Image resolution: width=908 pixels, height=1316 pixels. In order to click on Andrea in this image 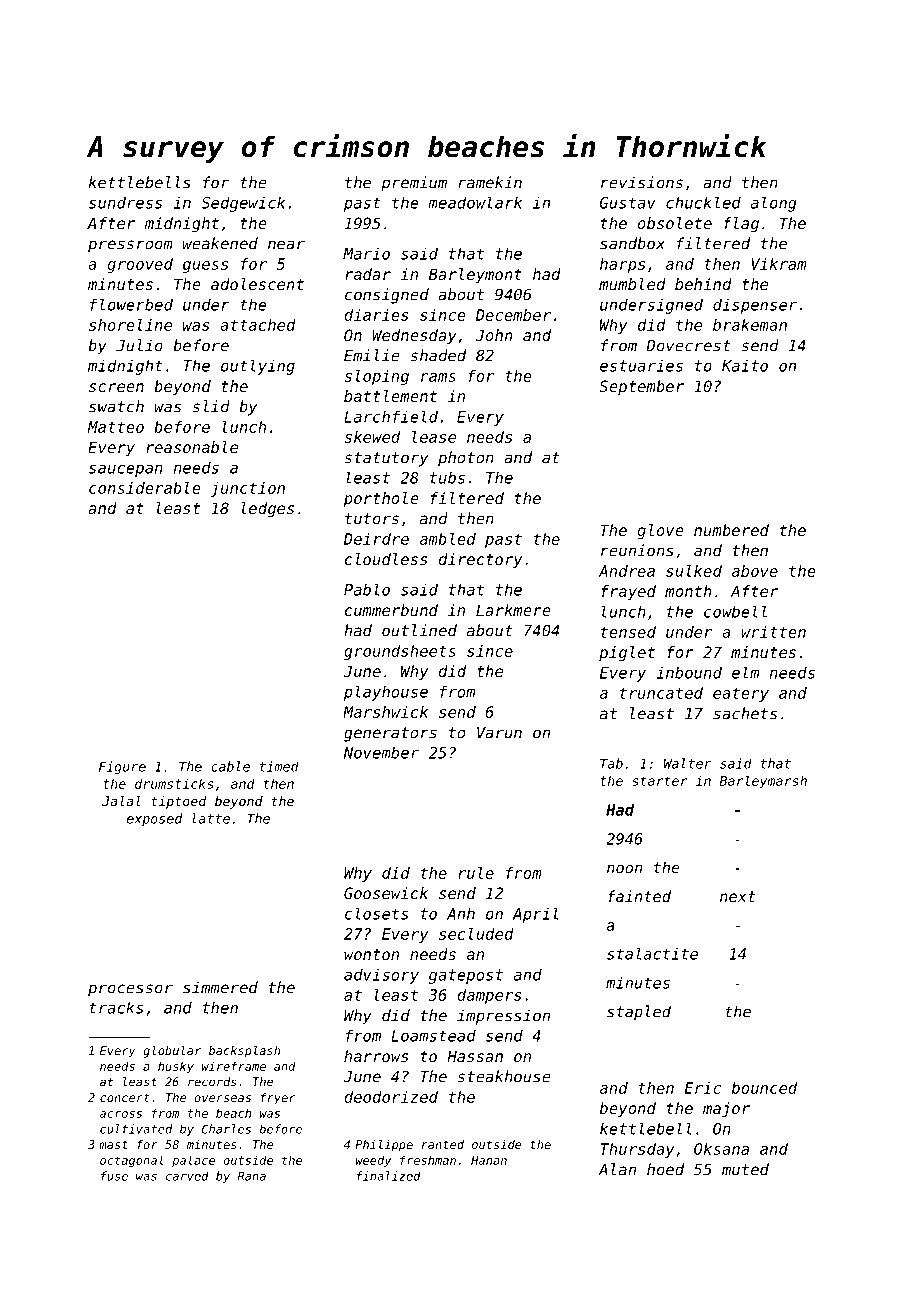, I will do `click(626, 571)`.
